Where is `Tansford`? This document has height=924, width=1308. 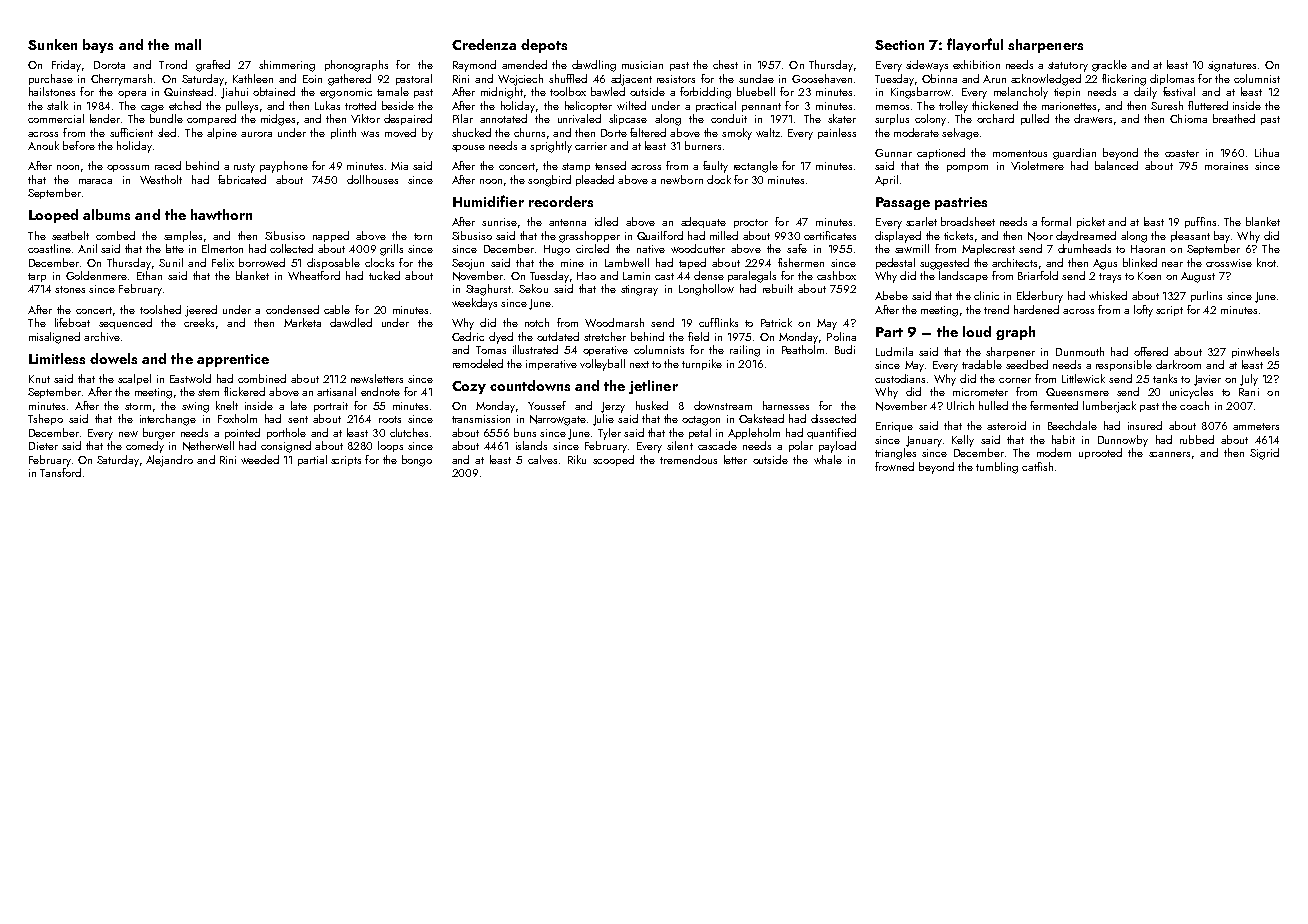
Tansford is located at coordinates (60, 472).
